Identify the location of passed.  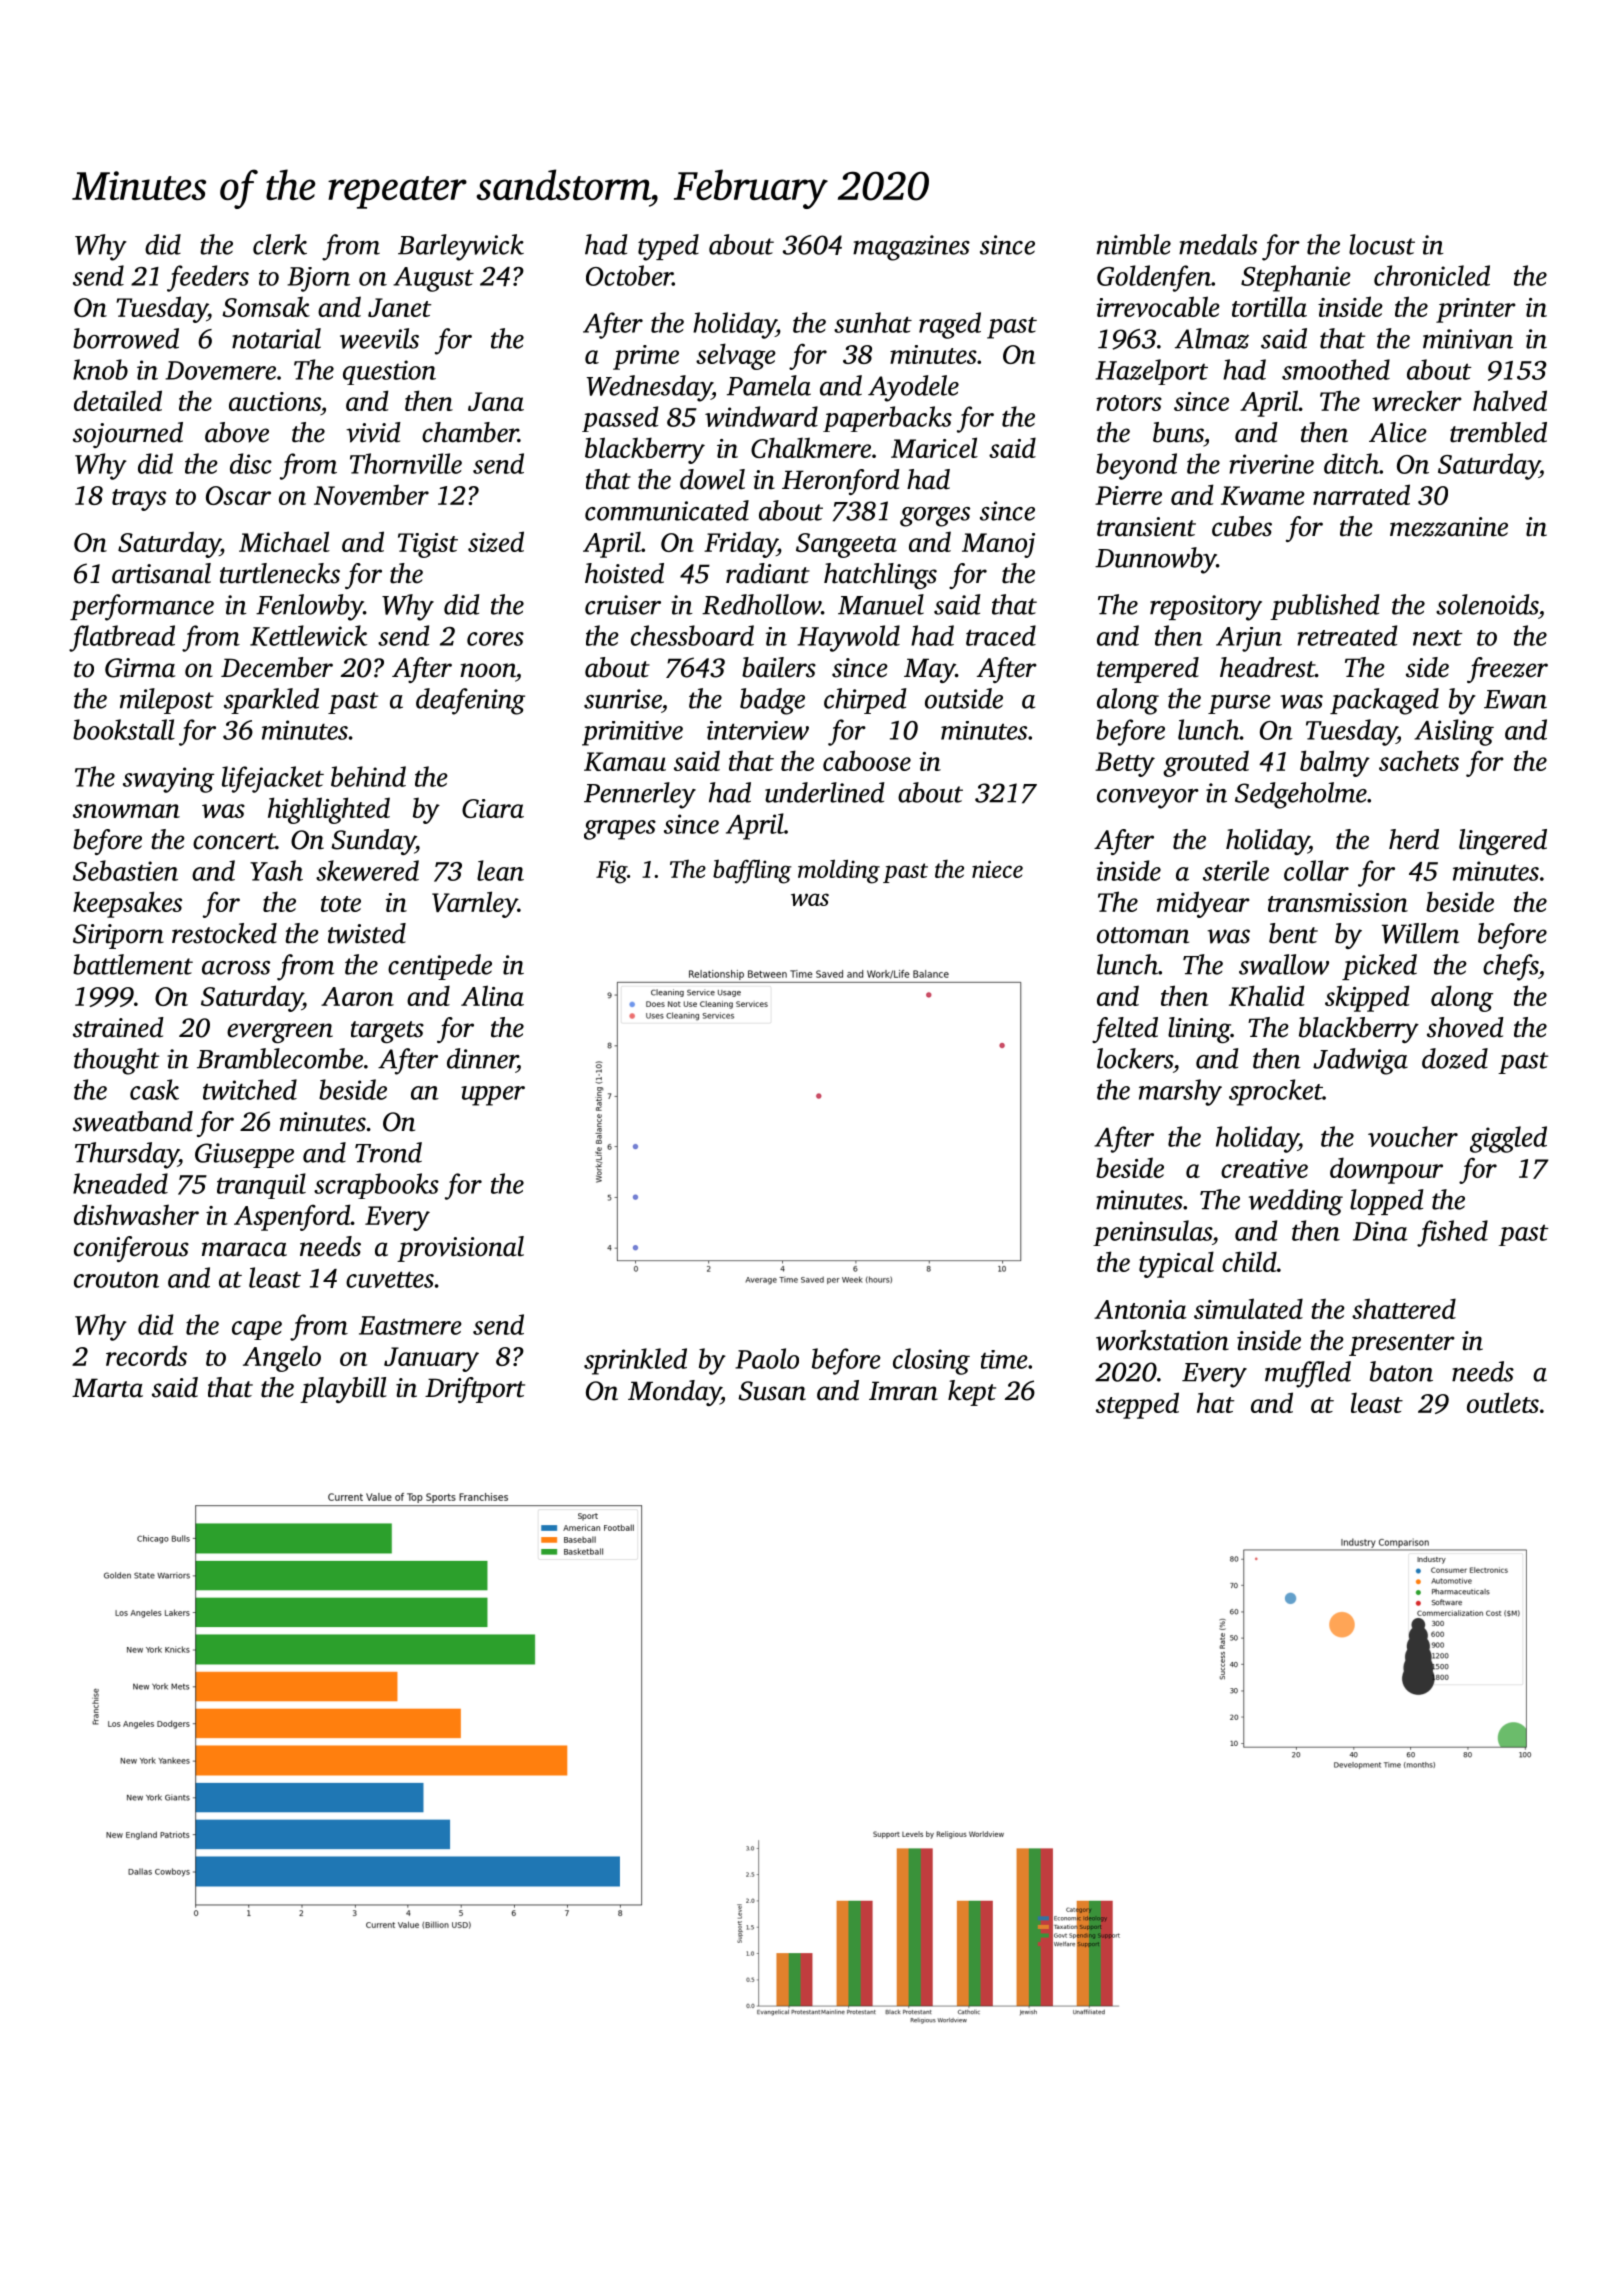
(620, 419).
